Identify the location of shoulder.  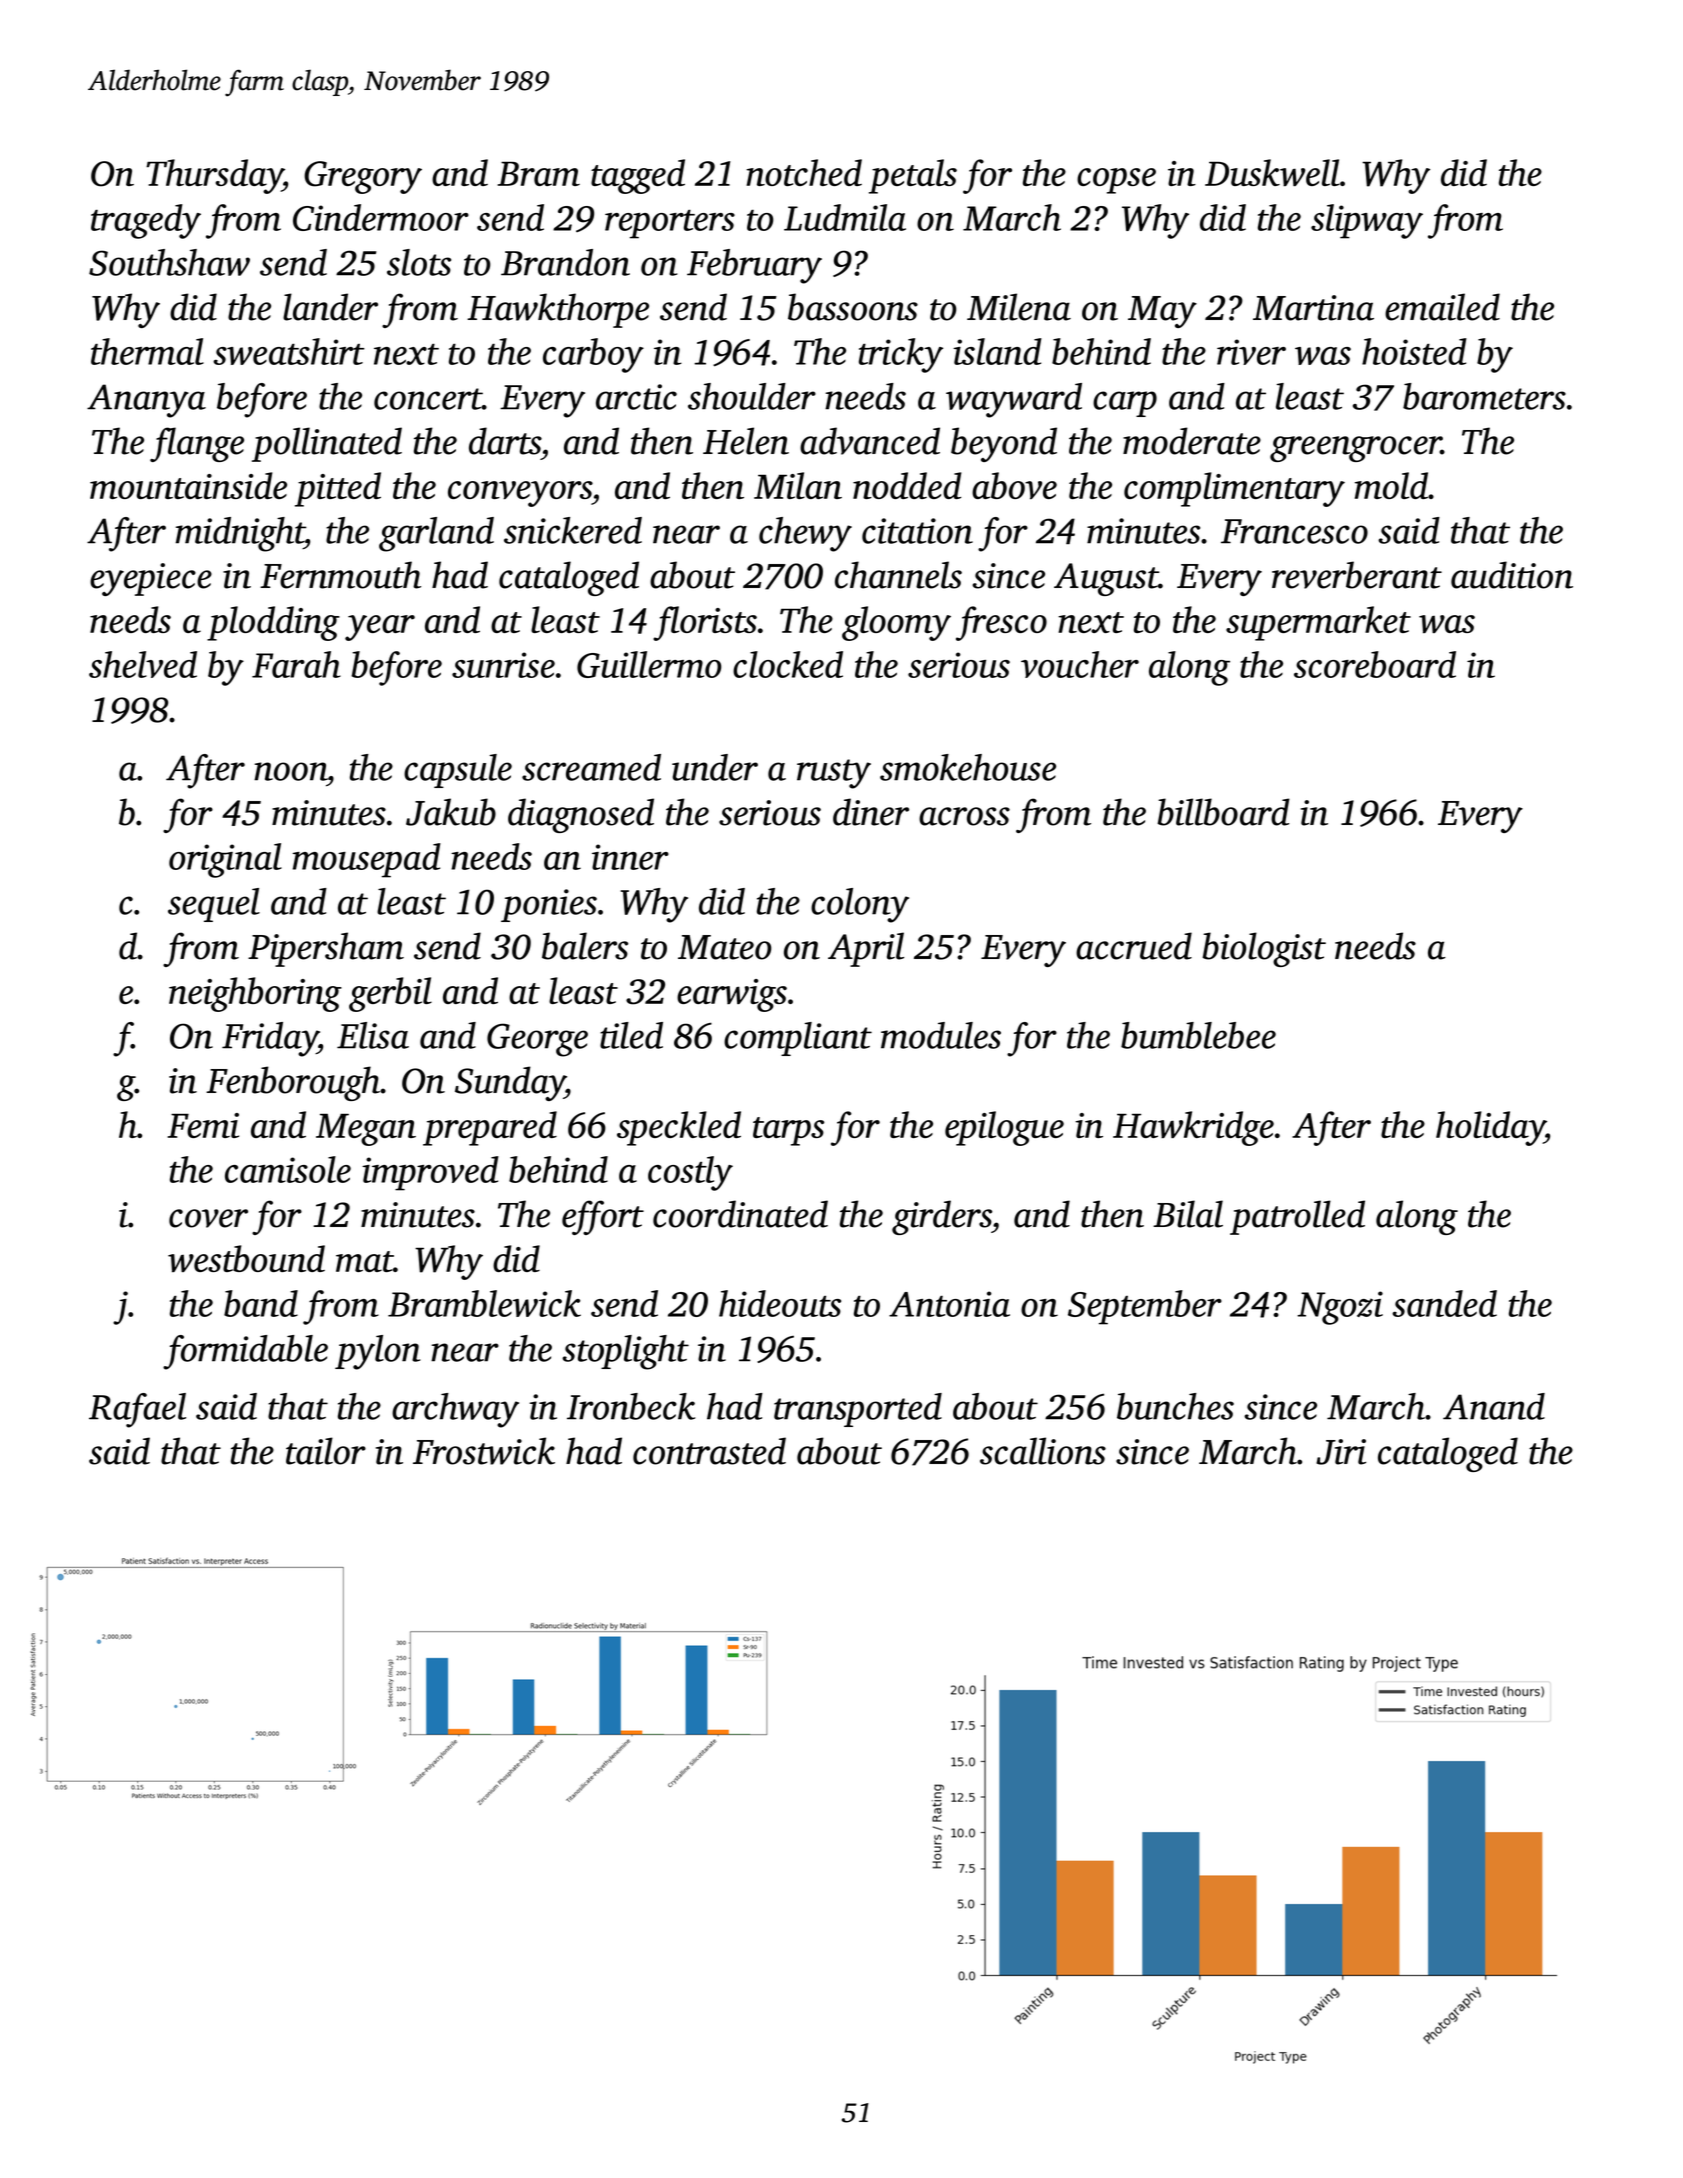
(752, 396).
